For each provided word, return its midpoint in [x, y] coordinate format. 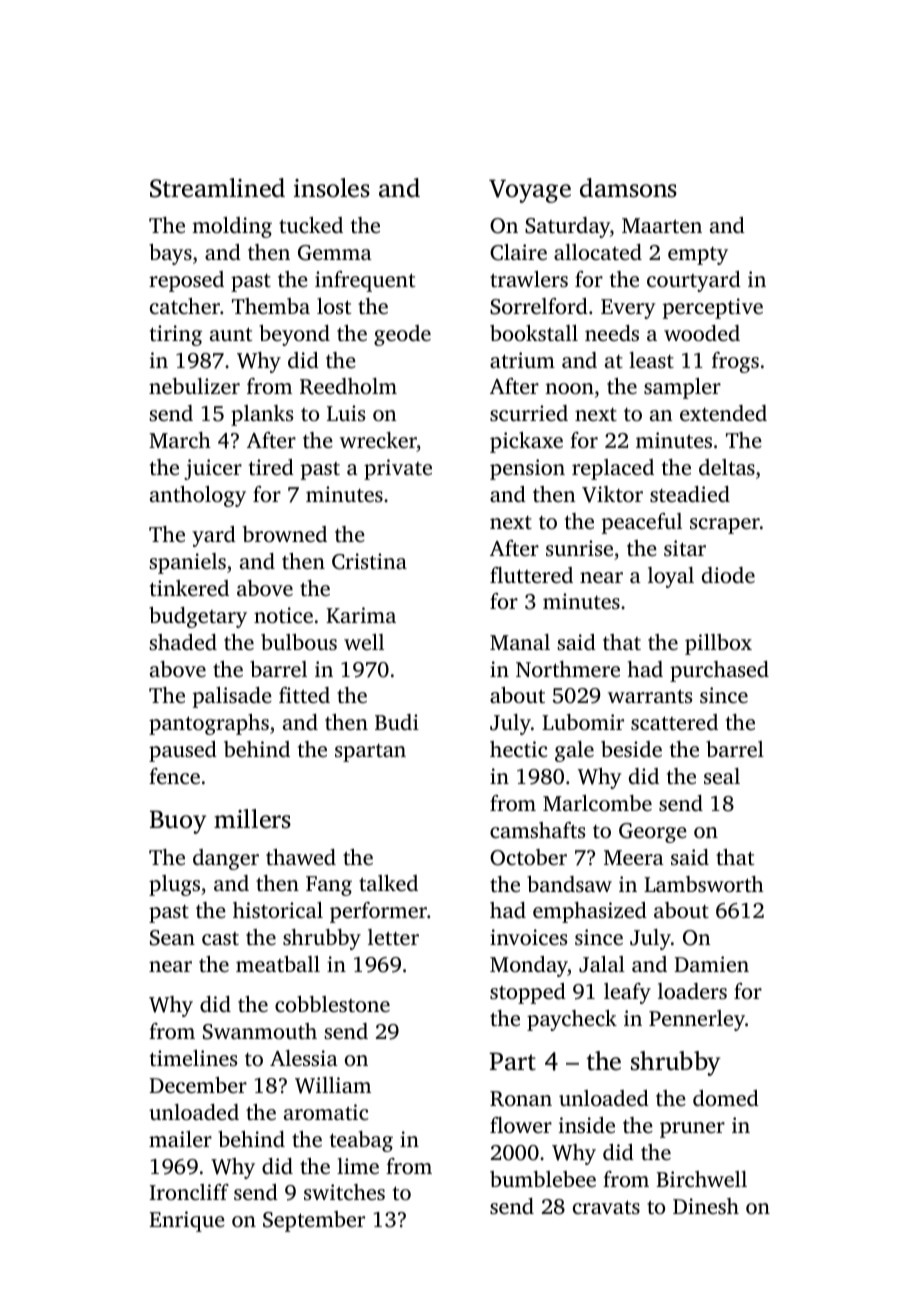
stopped [528, 993]
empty [698, 256]
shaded [183, 642]
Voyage [530, 191]
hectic [519, 749]
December [198, 1085]
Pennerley [697, 1020]
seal [722, 776]
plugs [174, 885]
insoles [332, 188]
